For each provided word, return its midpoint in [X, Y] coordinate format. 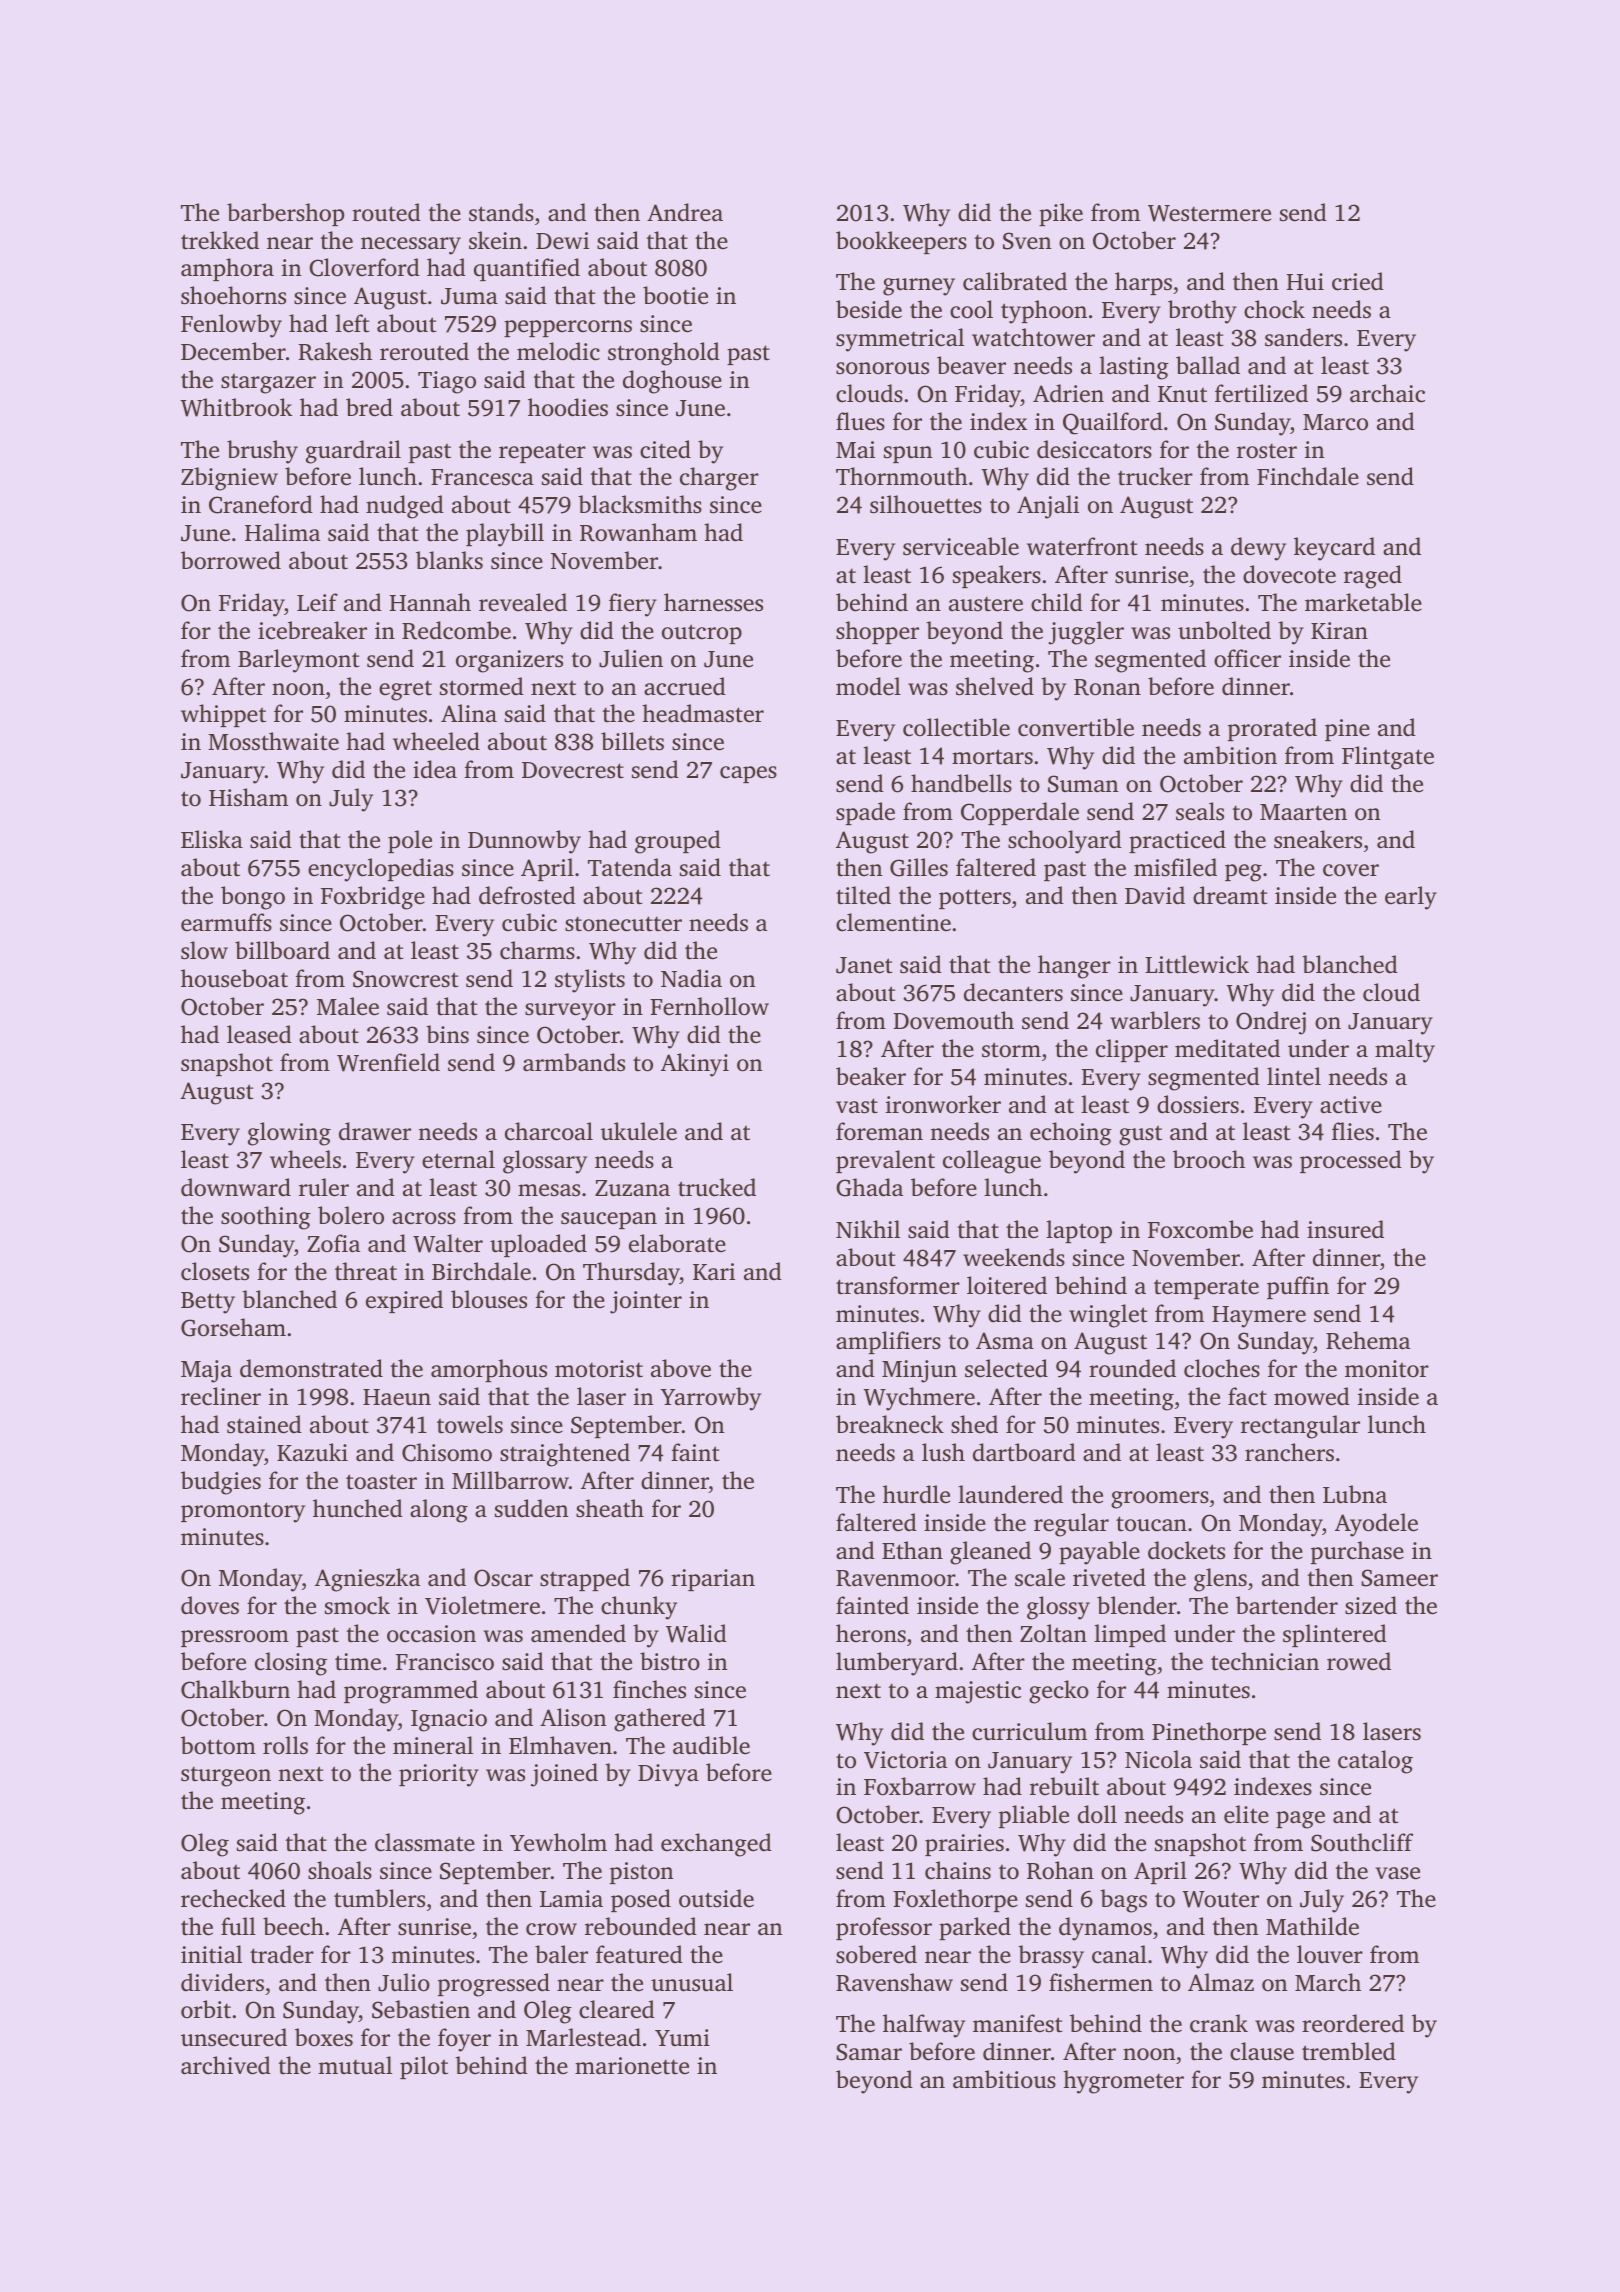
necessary [411, 246]
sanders [1303, 337]
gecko [1059, 1692]
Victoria [905, 1760]
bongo [253, 898]
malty [1405, 1051]
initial [211, 1954]
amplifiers [888, 1342]
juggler [1086, 633]
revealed [523, 602]
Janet [864, 965]
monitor [1387, 1369]
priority [439, 1775]
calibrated [1015, 281]
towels [470, 1424]
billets [632, 741]
